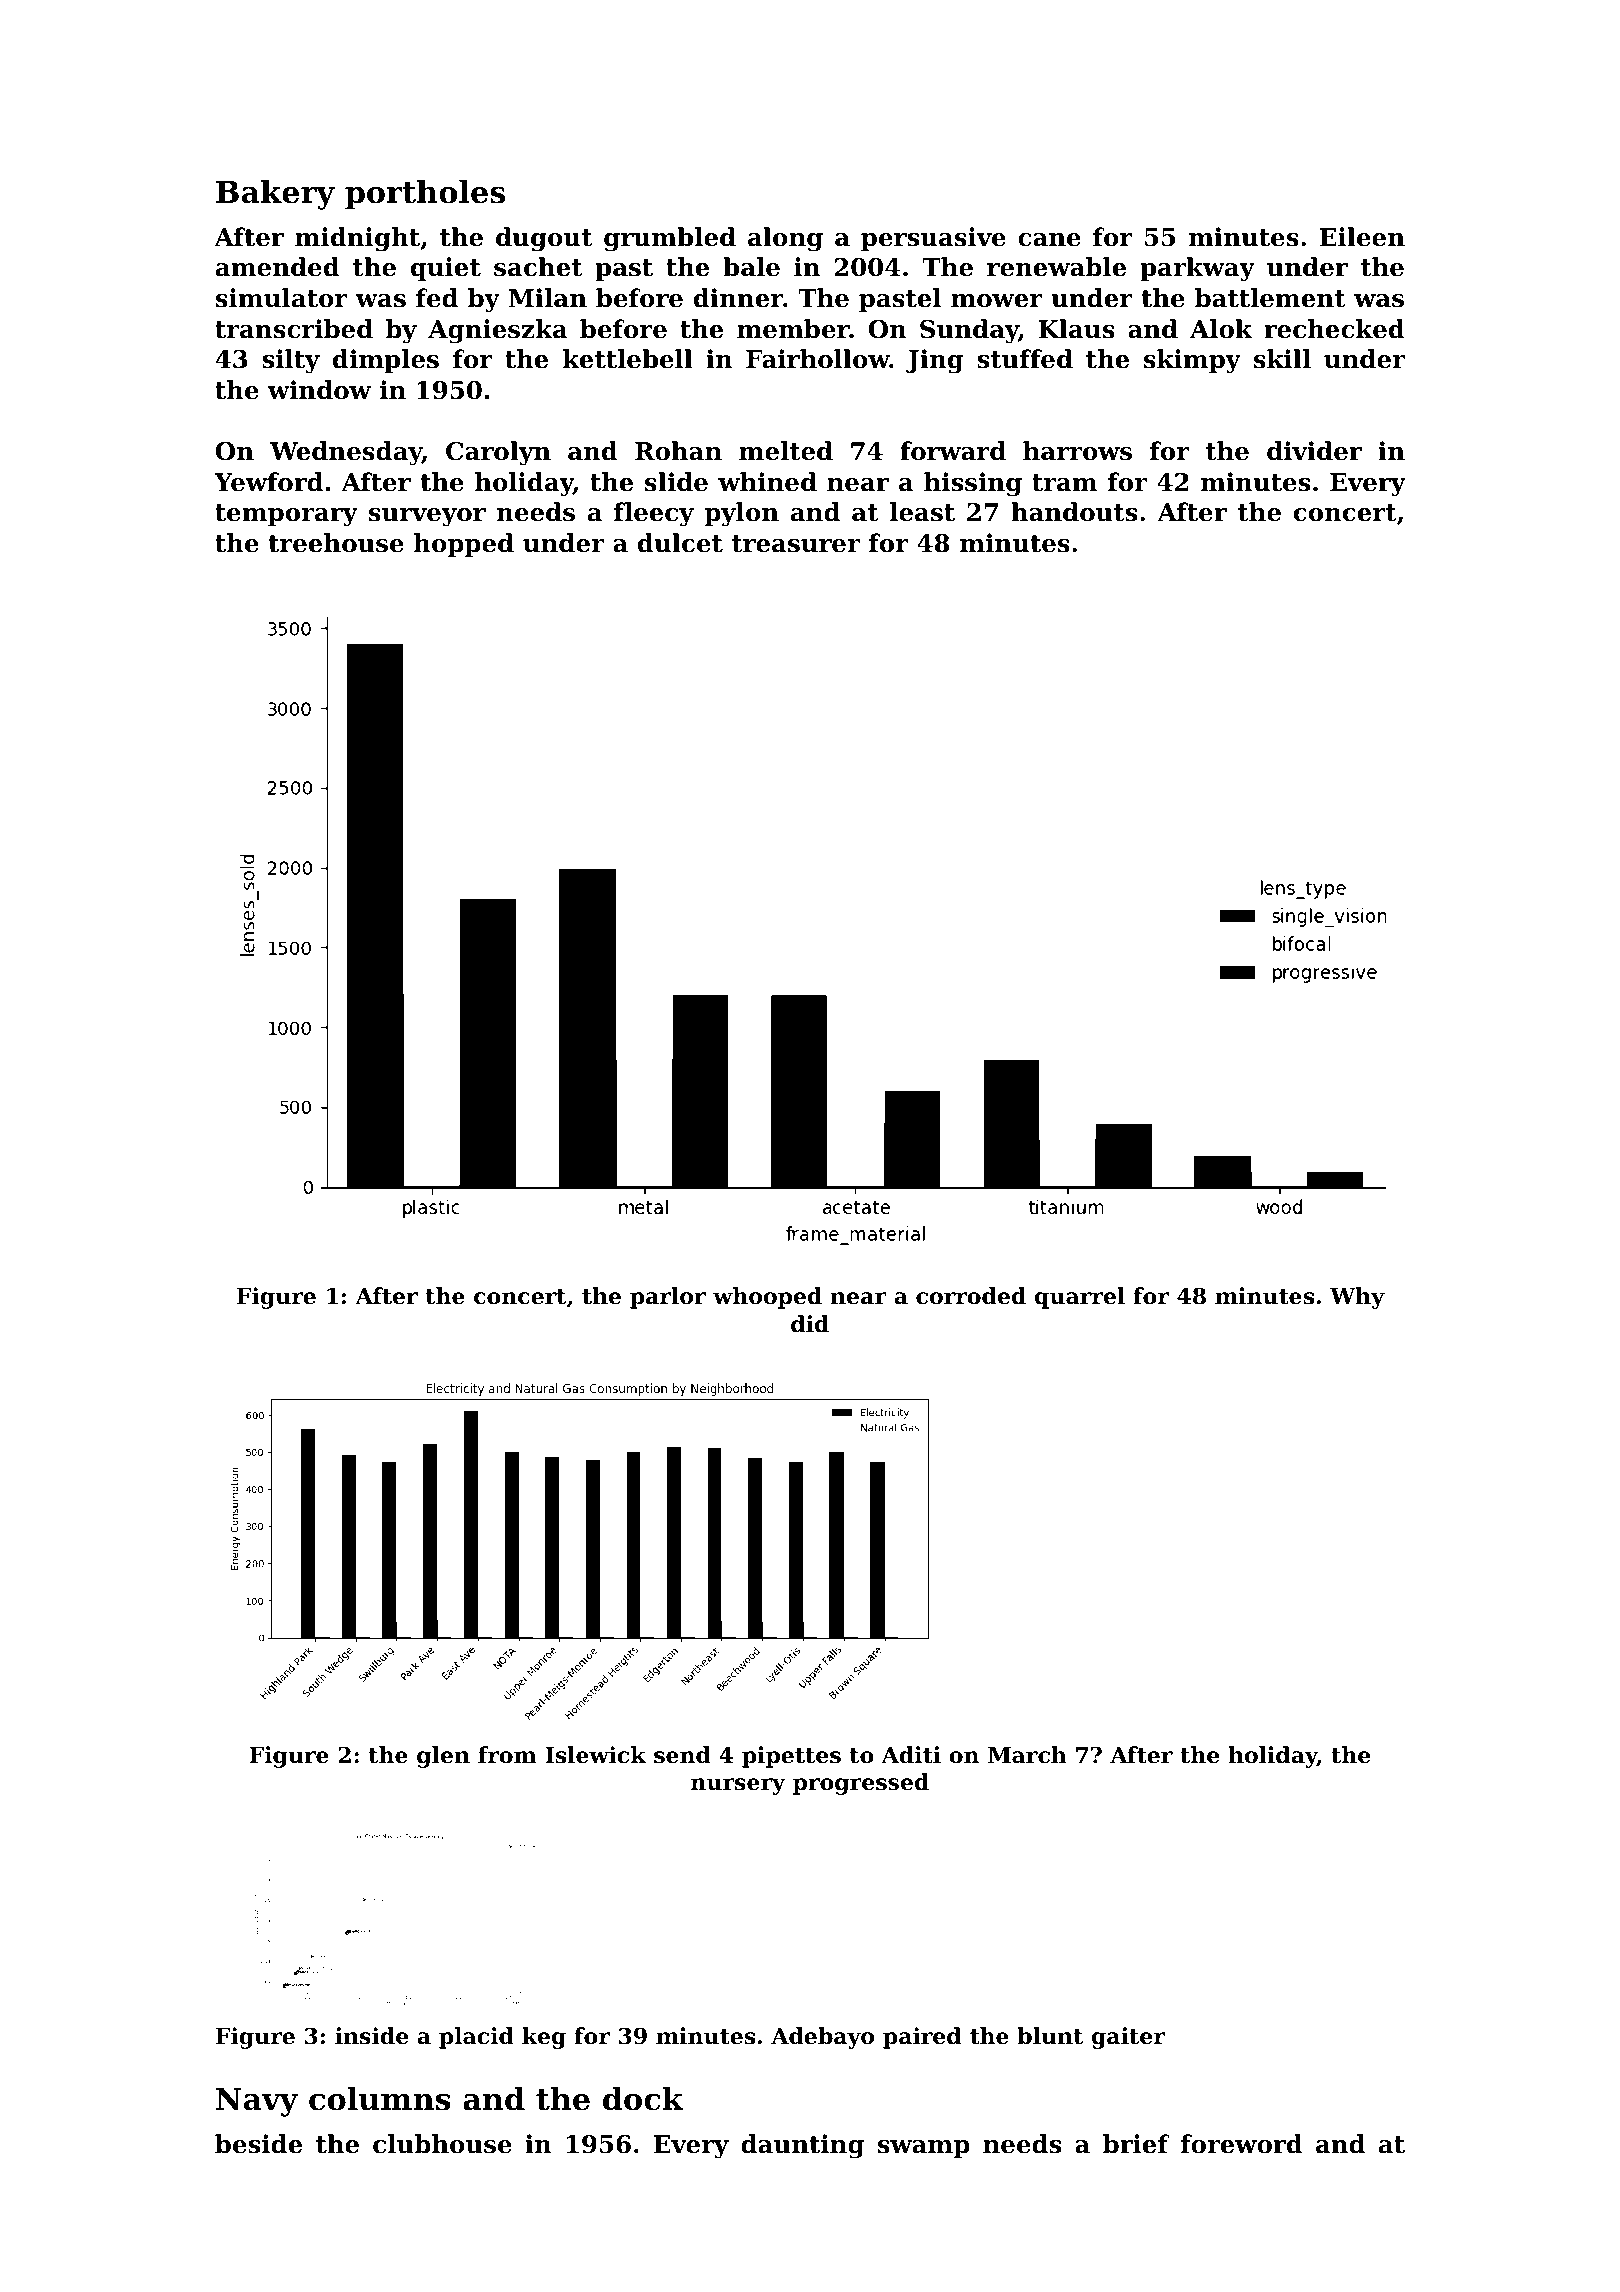 The image size is (1620, 2292). What do you see at coordinates (668, 1298) in the screenshot?
I see `parlor` at bounding box center [668, 1298].
